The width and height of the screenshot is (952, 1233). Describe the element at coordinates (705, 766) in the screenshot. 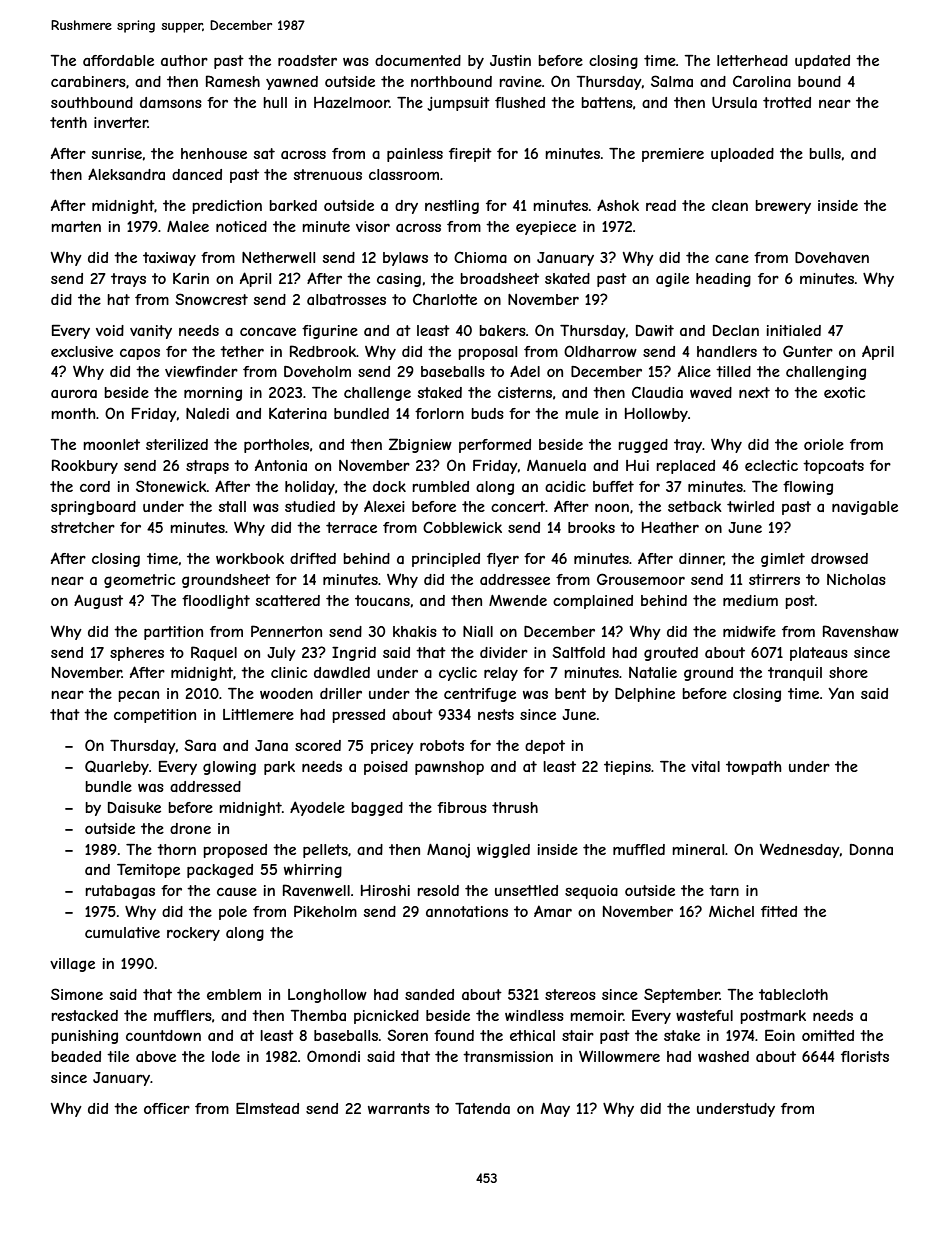

I see `vital` at that location.
